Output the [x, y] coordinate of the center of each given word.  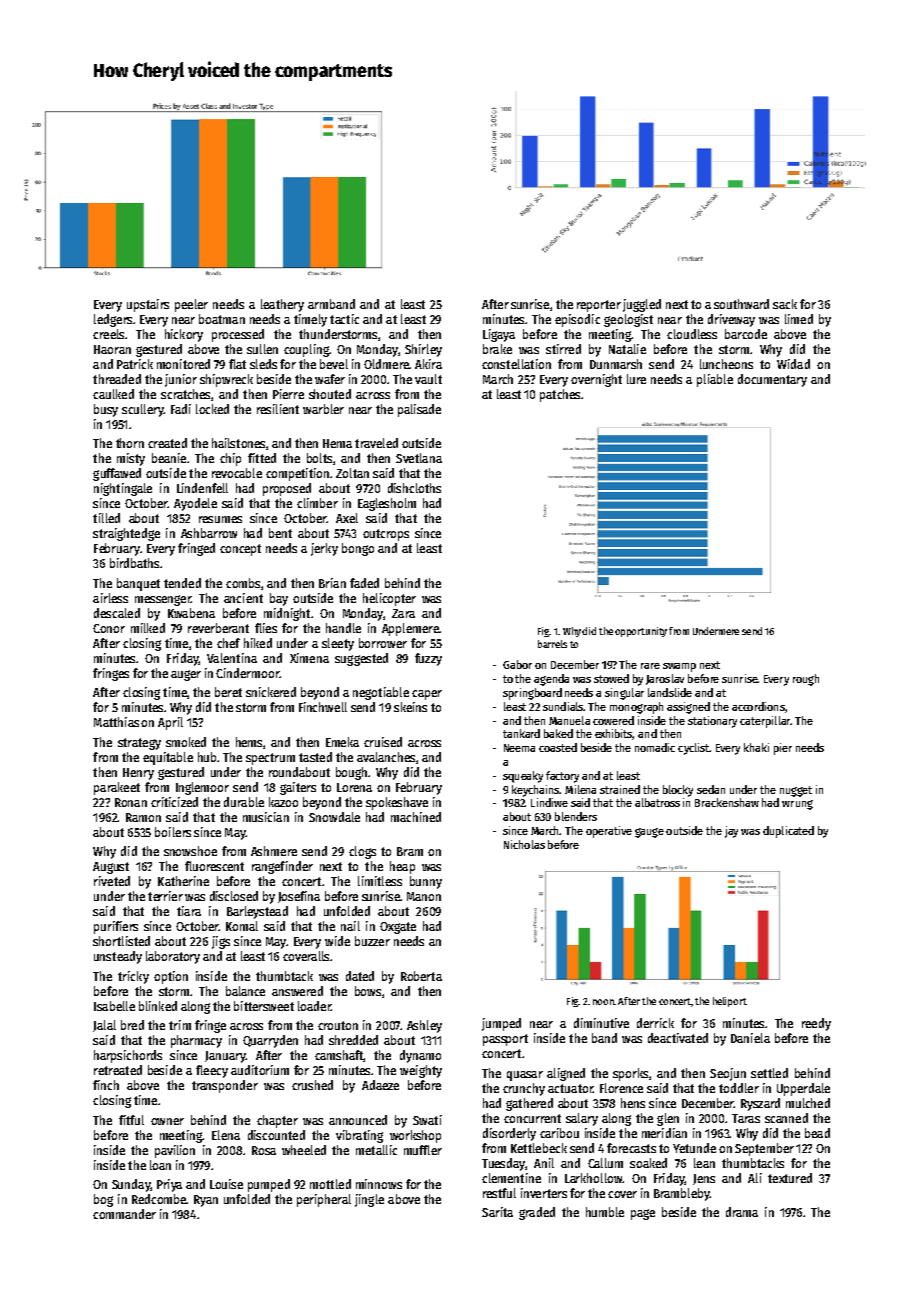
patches [560, 395]
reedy [816, 1024]
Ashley [424, 1026]
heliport [730, 1002]
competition [297, 474]
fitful [131, 1120]
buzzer [372, 941]
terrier [165, 896]
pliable [715, 380]
